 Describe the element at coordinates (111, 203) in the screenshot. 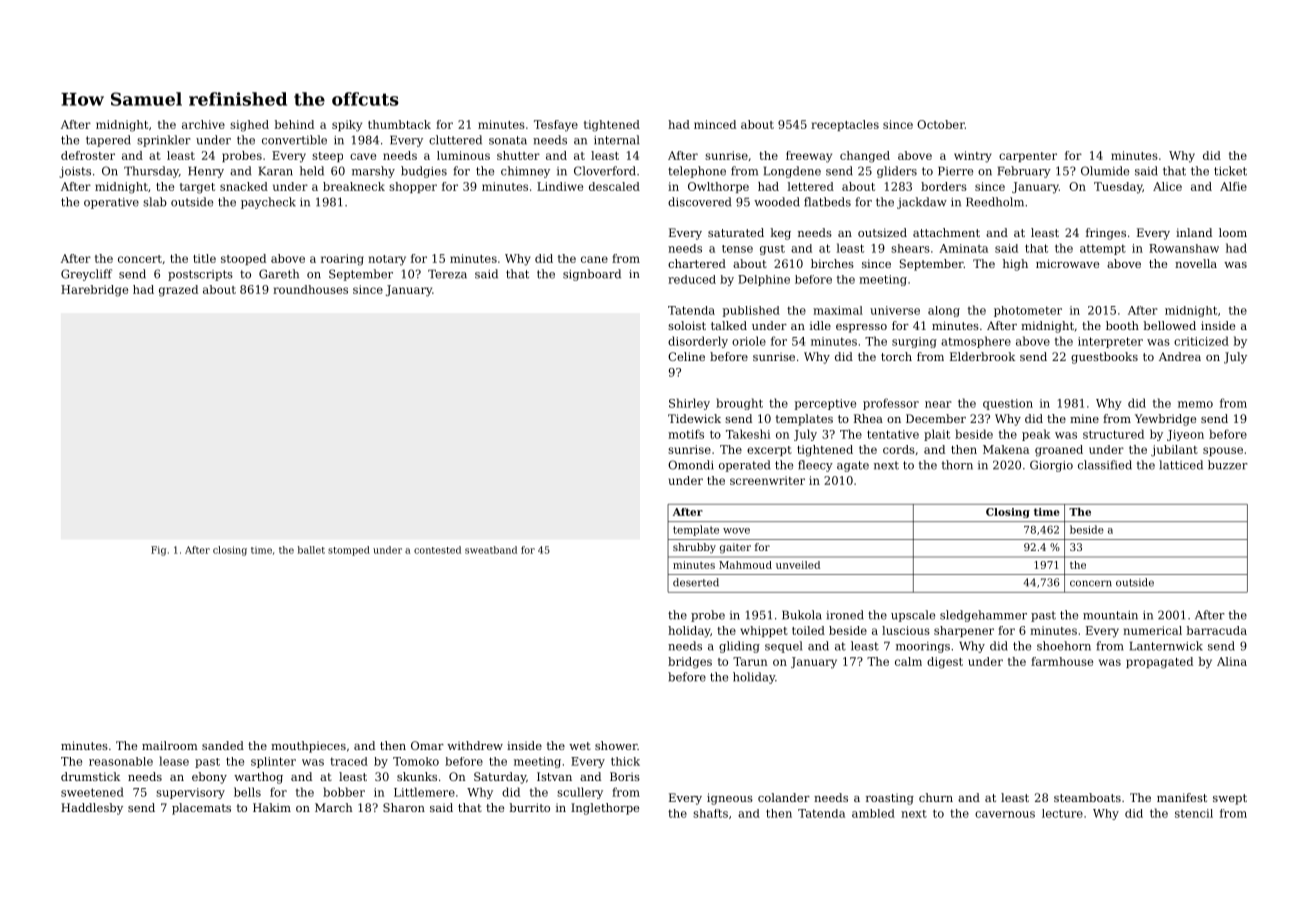

I see `operative` at that location.
